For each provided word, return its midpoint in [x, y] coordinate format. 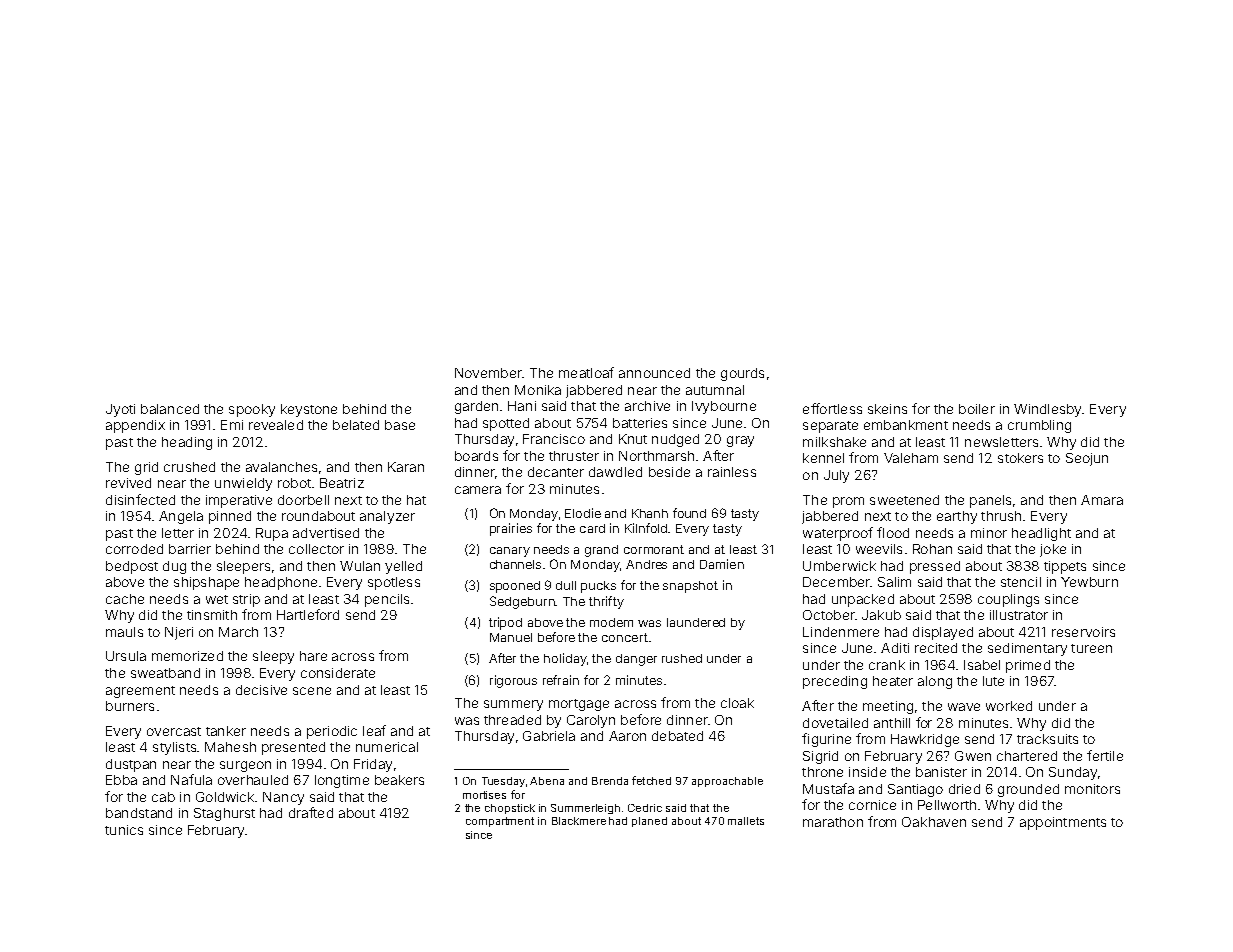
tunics [124, 830]
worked [1009, 706]
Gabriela [549, 736]
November [488, 373]
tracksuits [1047, 739]
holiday [565, 659]
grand [601, 551]
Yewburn [1089, 582]
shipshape [206, 583]
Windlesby [1047, 410]
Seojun [1087, 459]
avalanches [281, 467]
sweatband [165, 673]
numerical [387, 747]
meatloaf [586, 372]
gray [740, 441]
